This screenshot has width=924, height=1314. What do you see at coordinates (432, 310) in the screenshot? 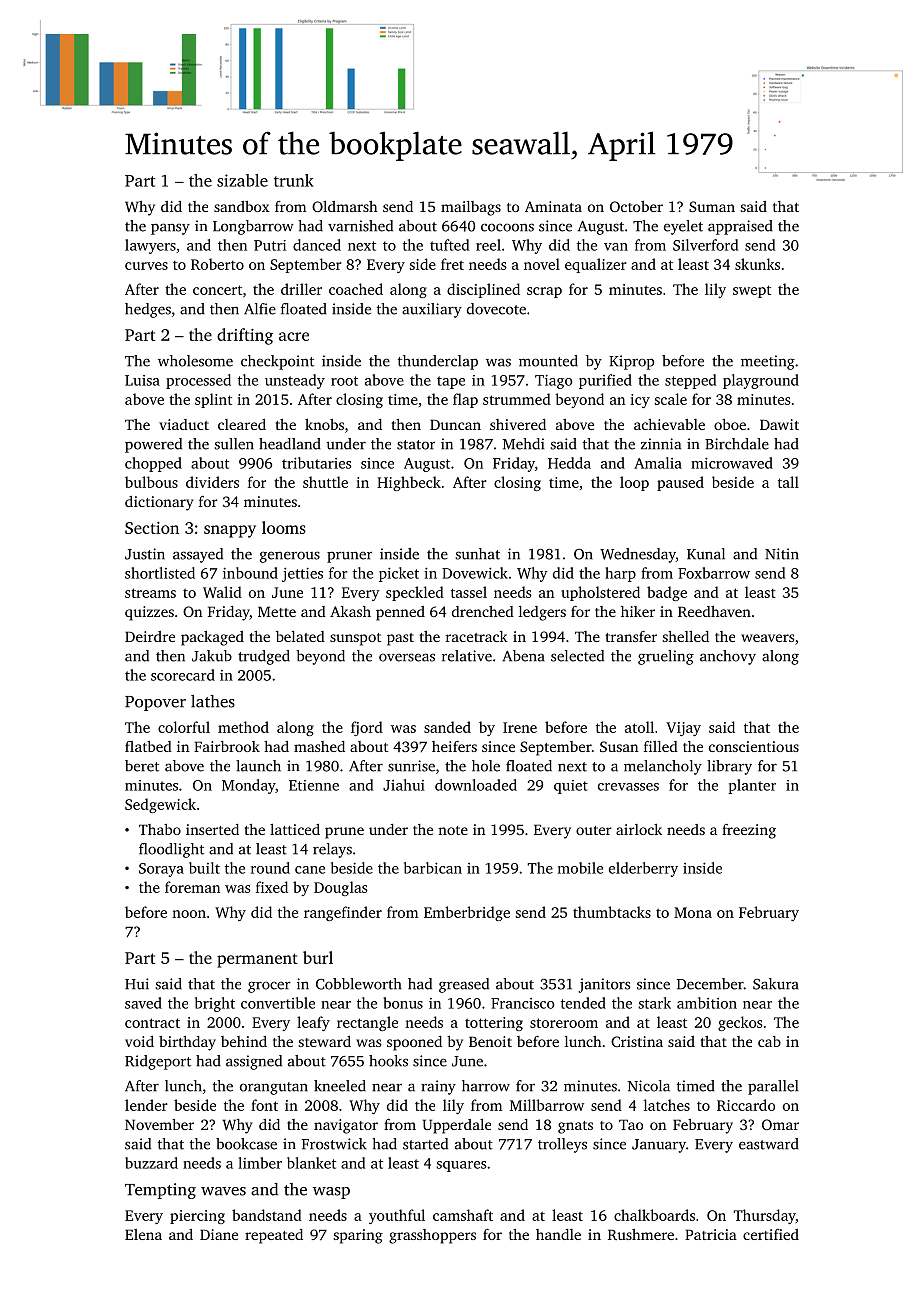
I see `auxiliary` at bounding box center [432, 310].
